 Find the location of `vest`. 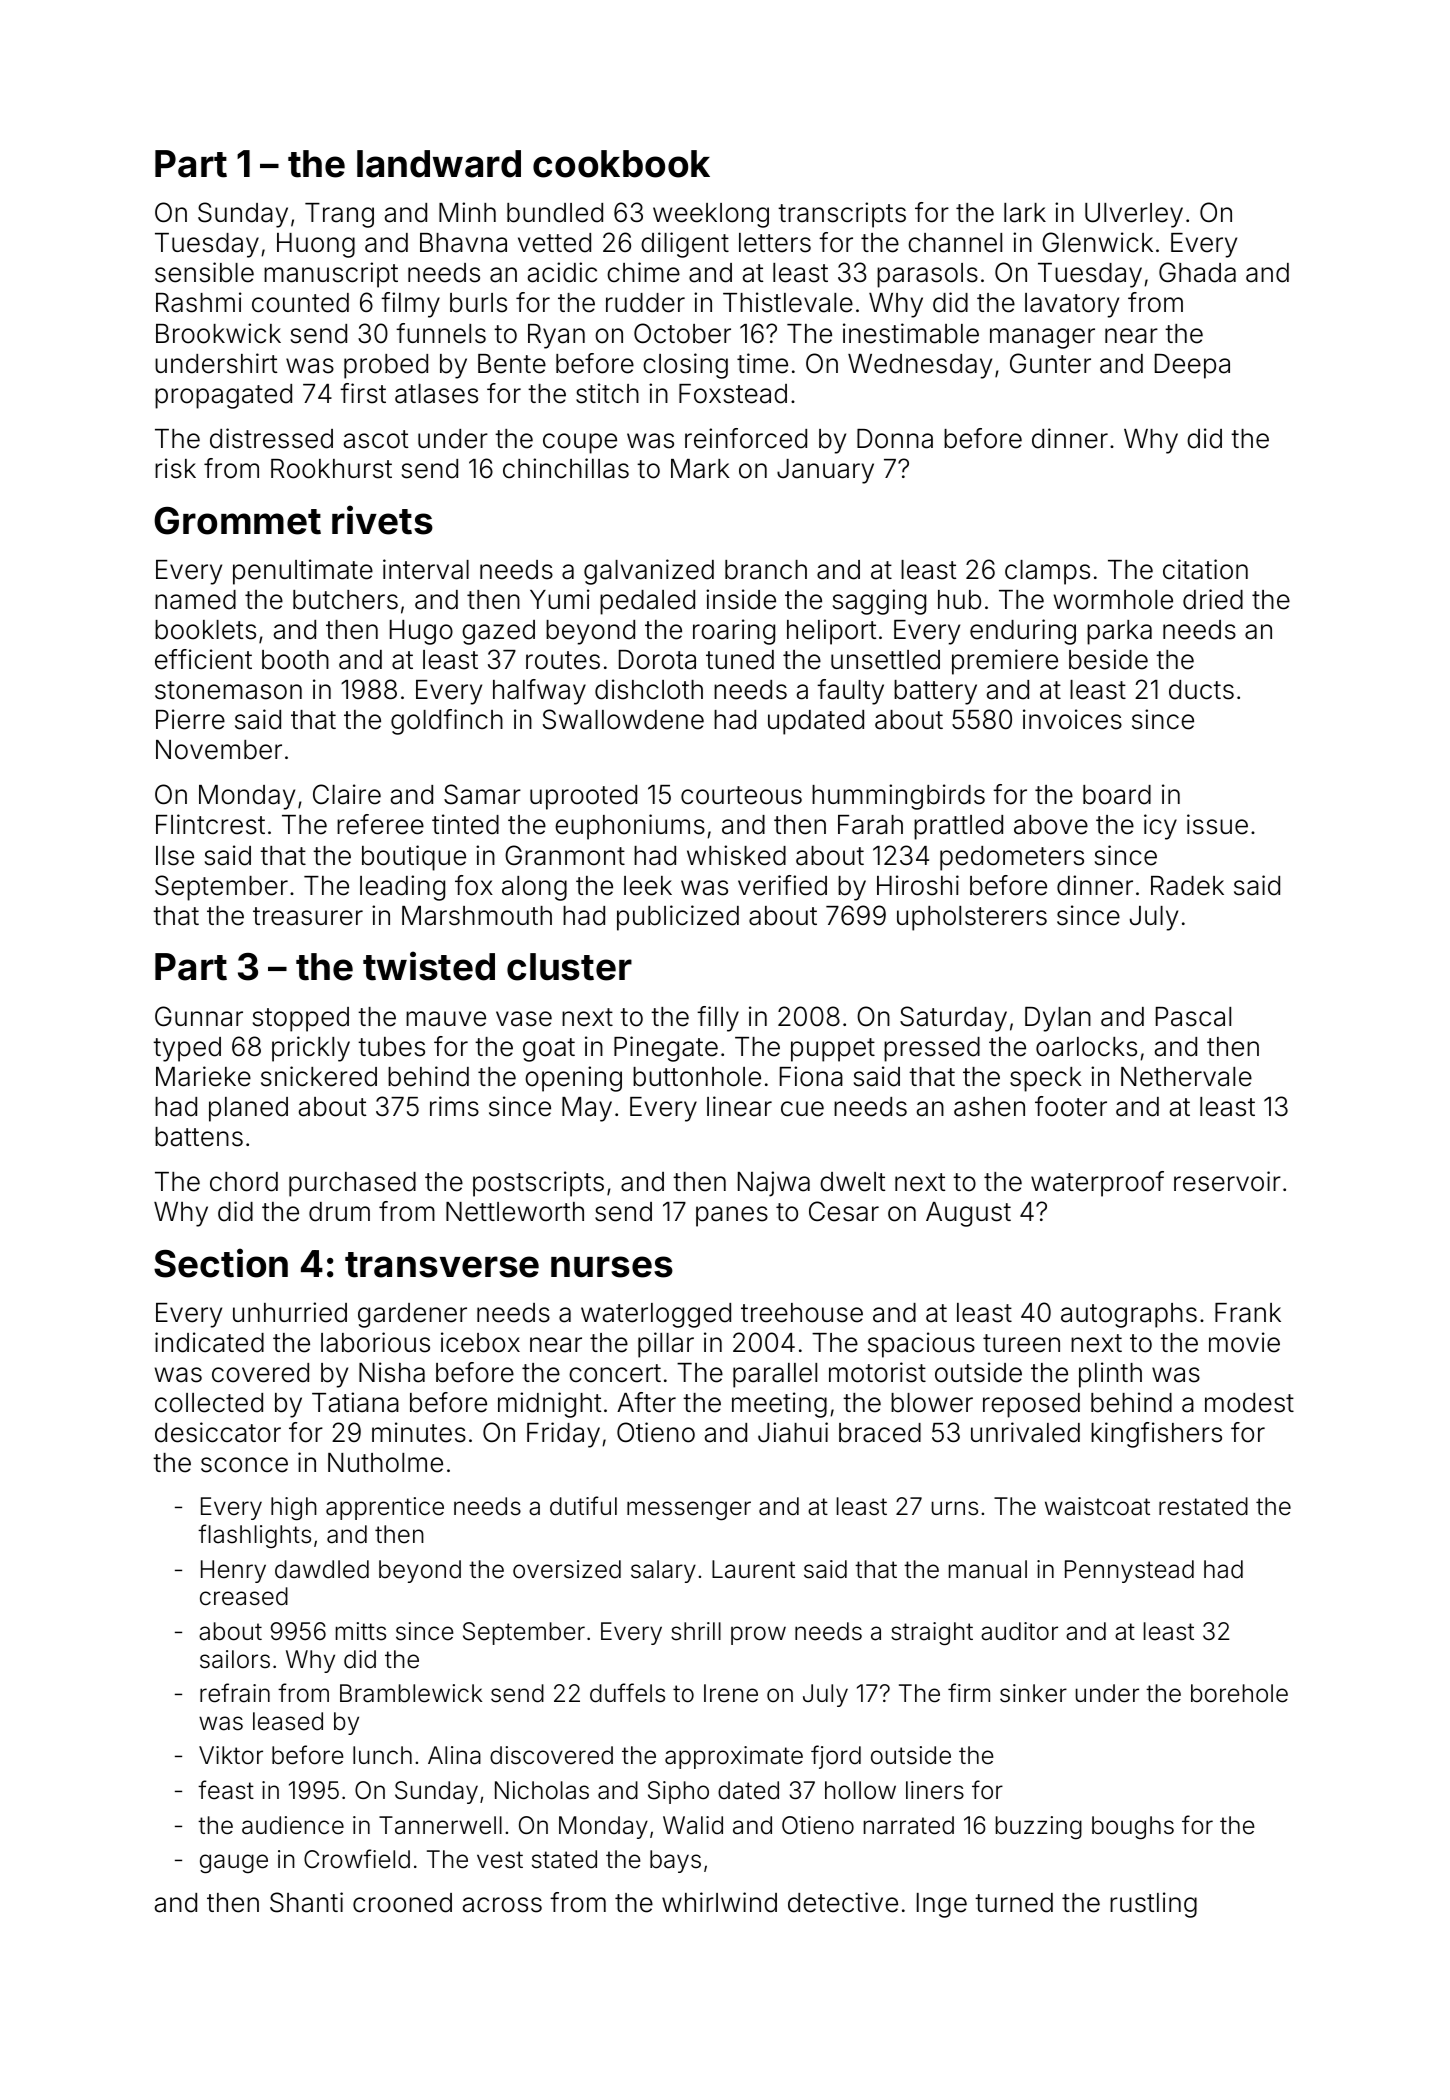

vest is located at coordinates (500, 1860).
